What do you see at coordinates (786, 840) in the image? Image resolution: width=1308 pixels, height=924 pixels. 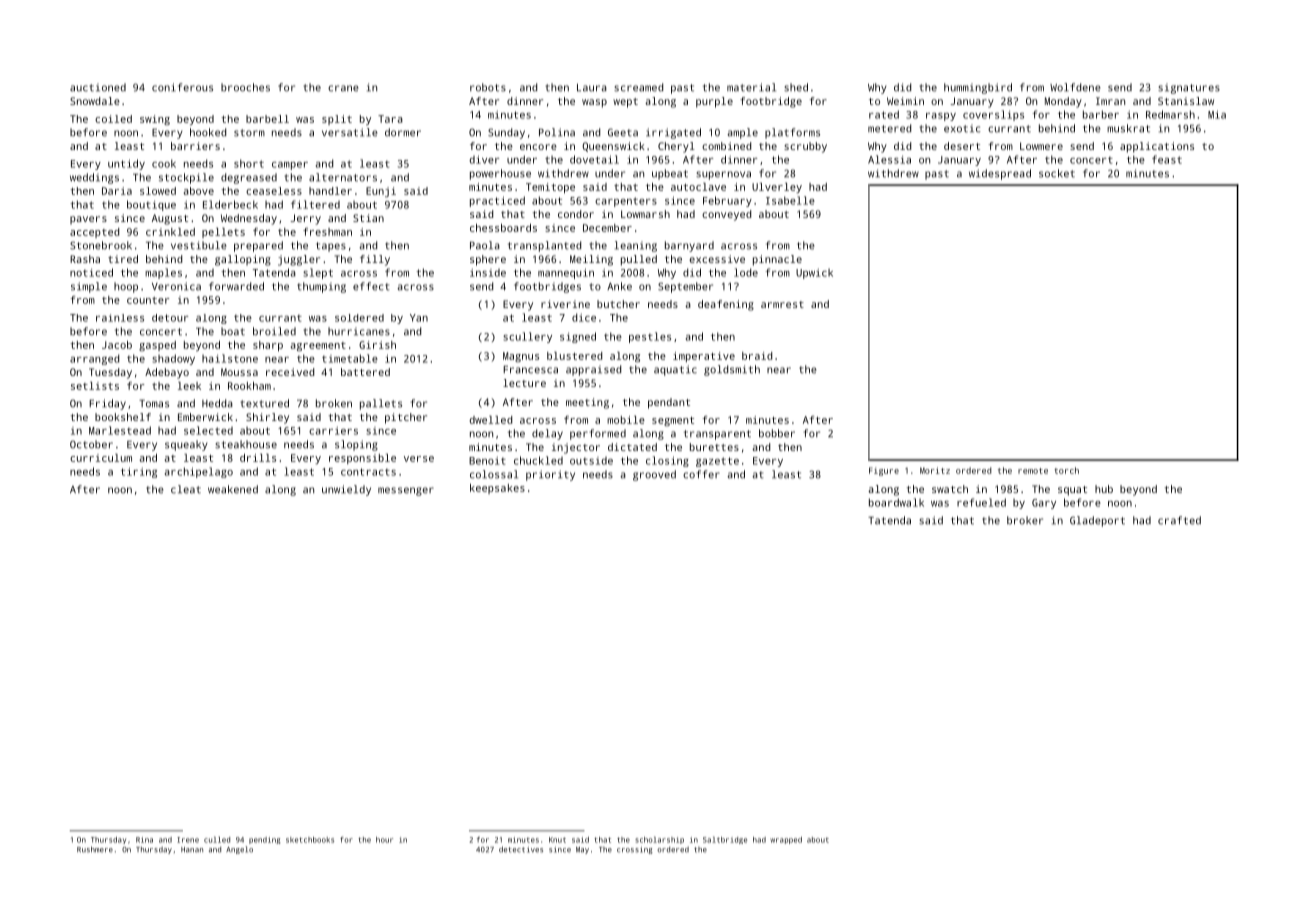 I see `wrapped` at bounding box center [786, 840].
